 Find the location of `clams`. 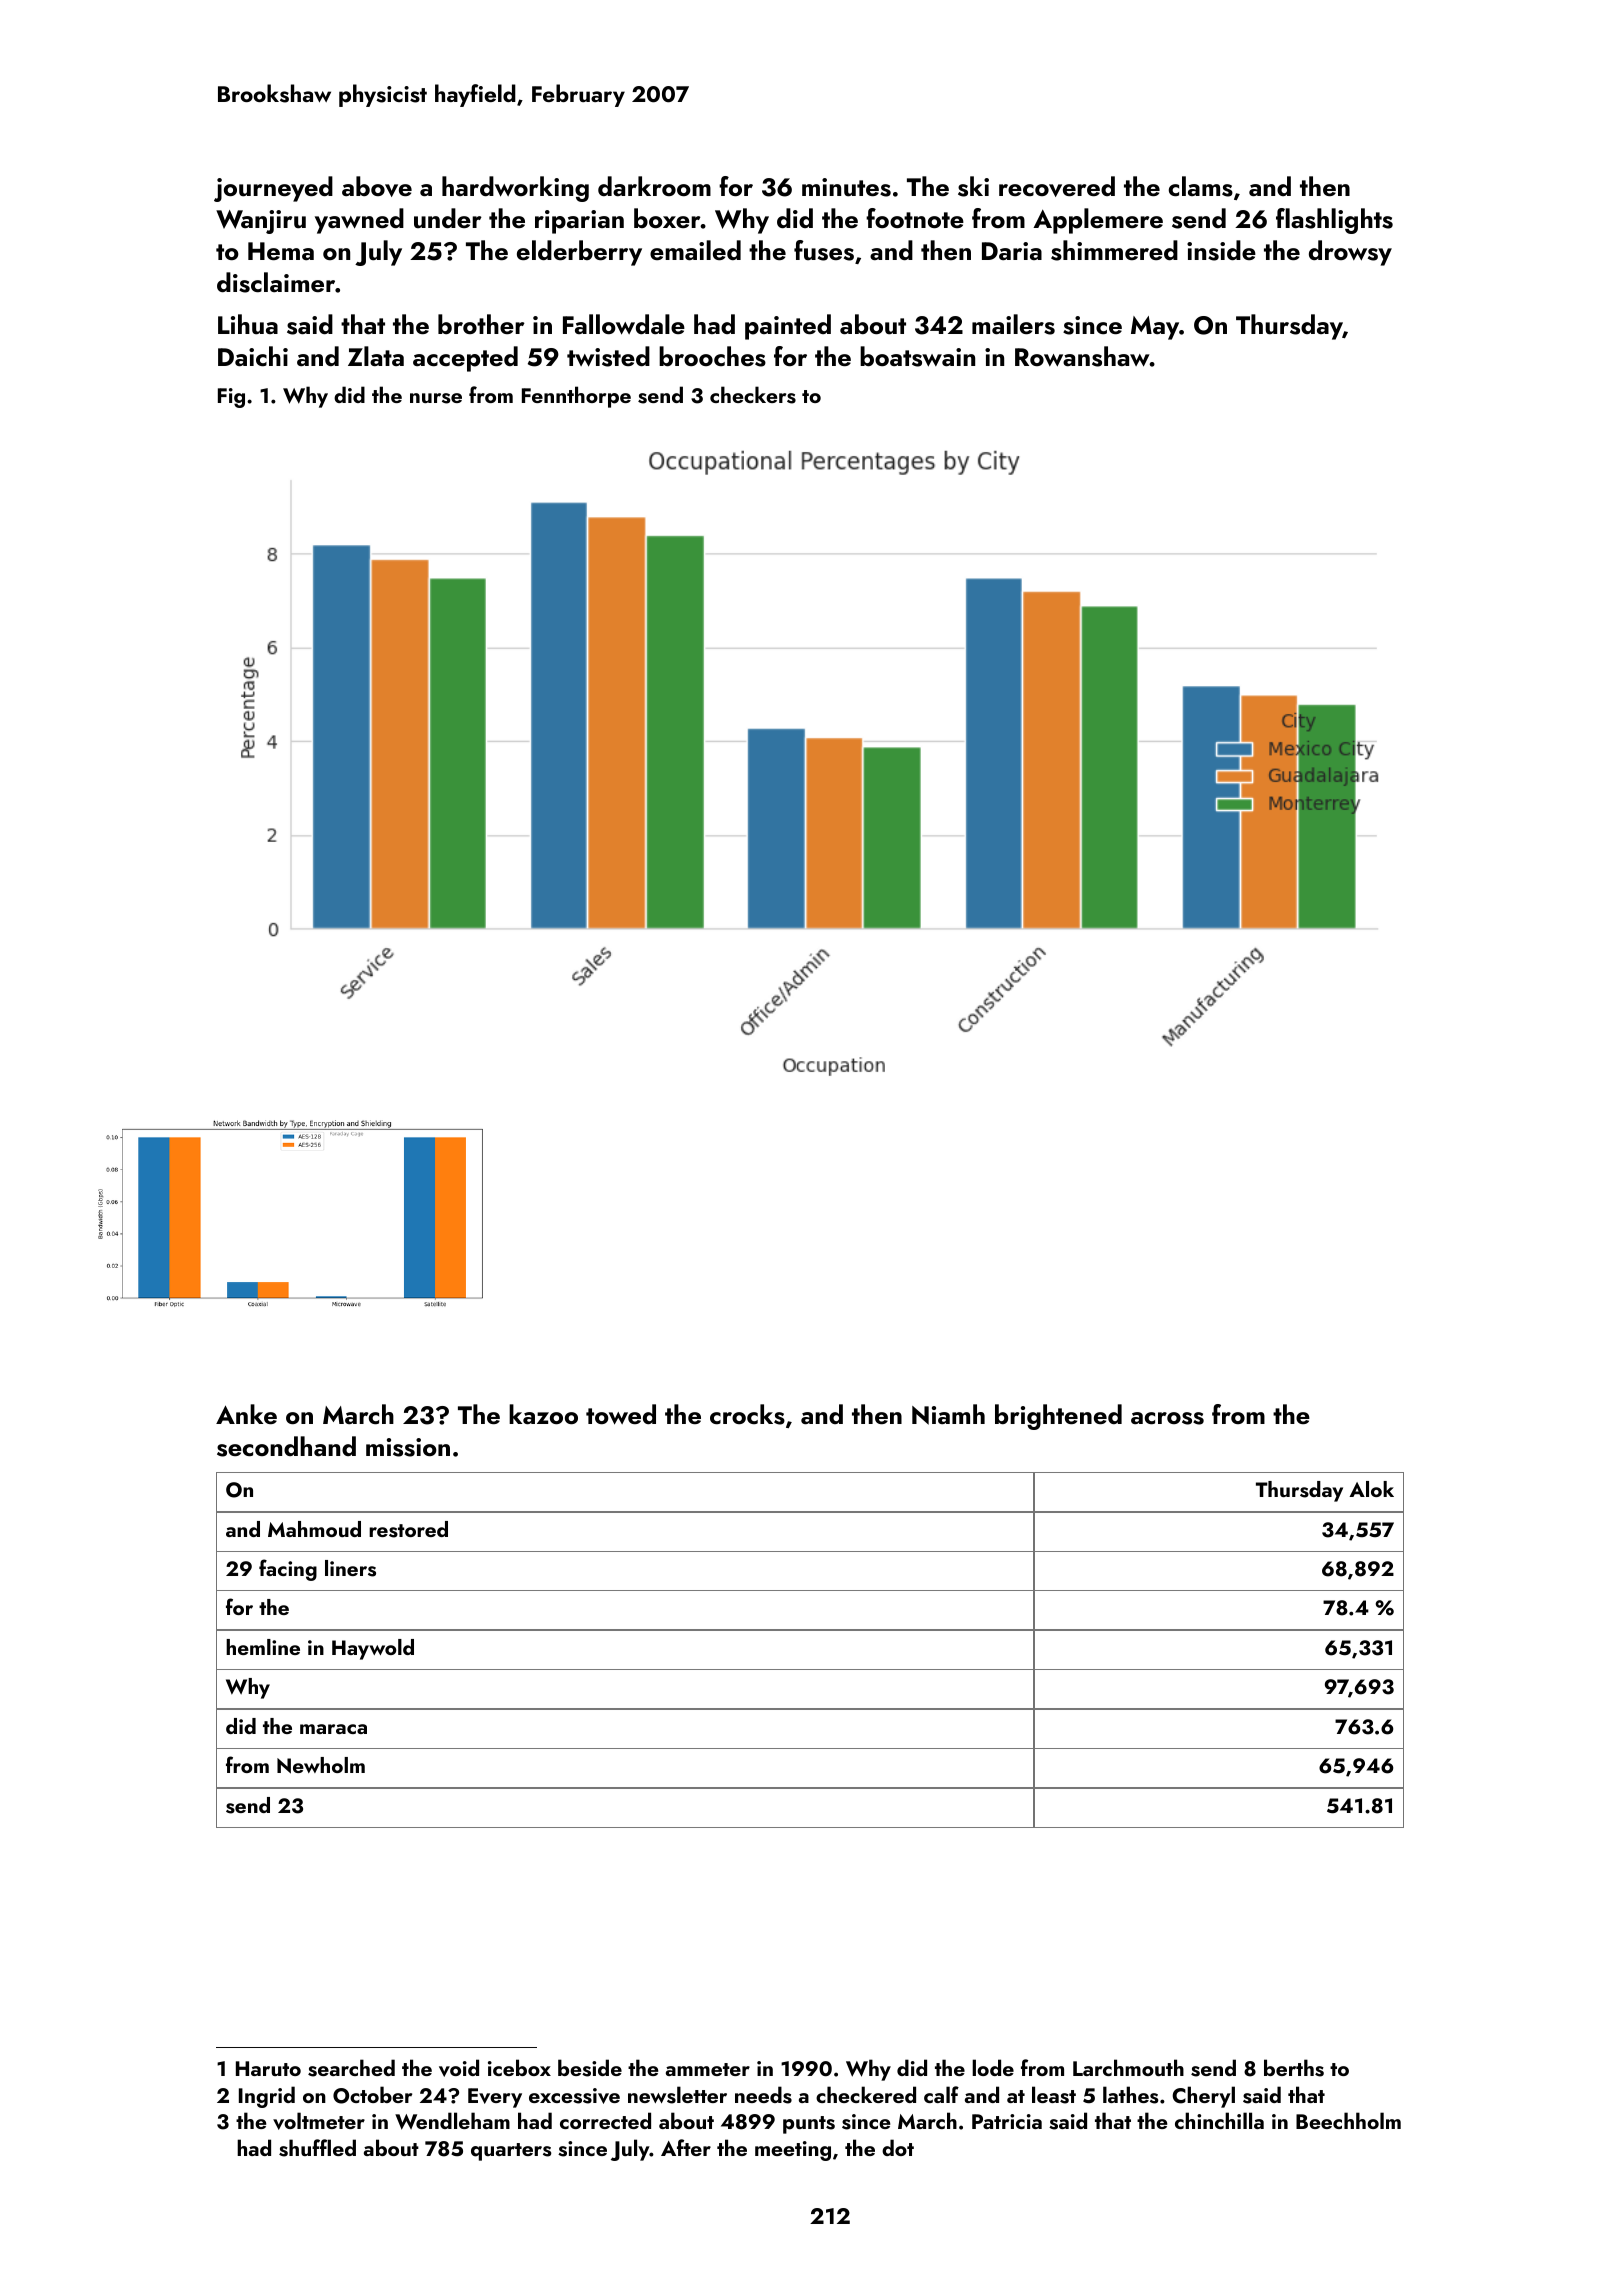

clams is located at coordinates (1201, 186).
